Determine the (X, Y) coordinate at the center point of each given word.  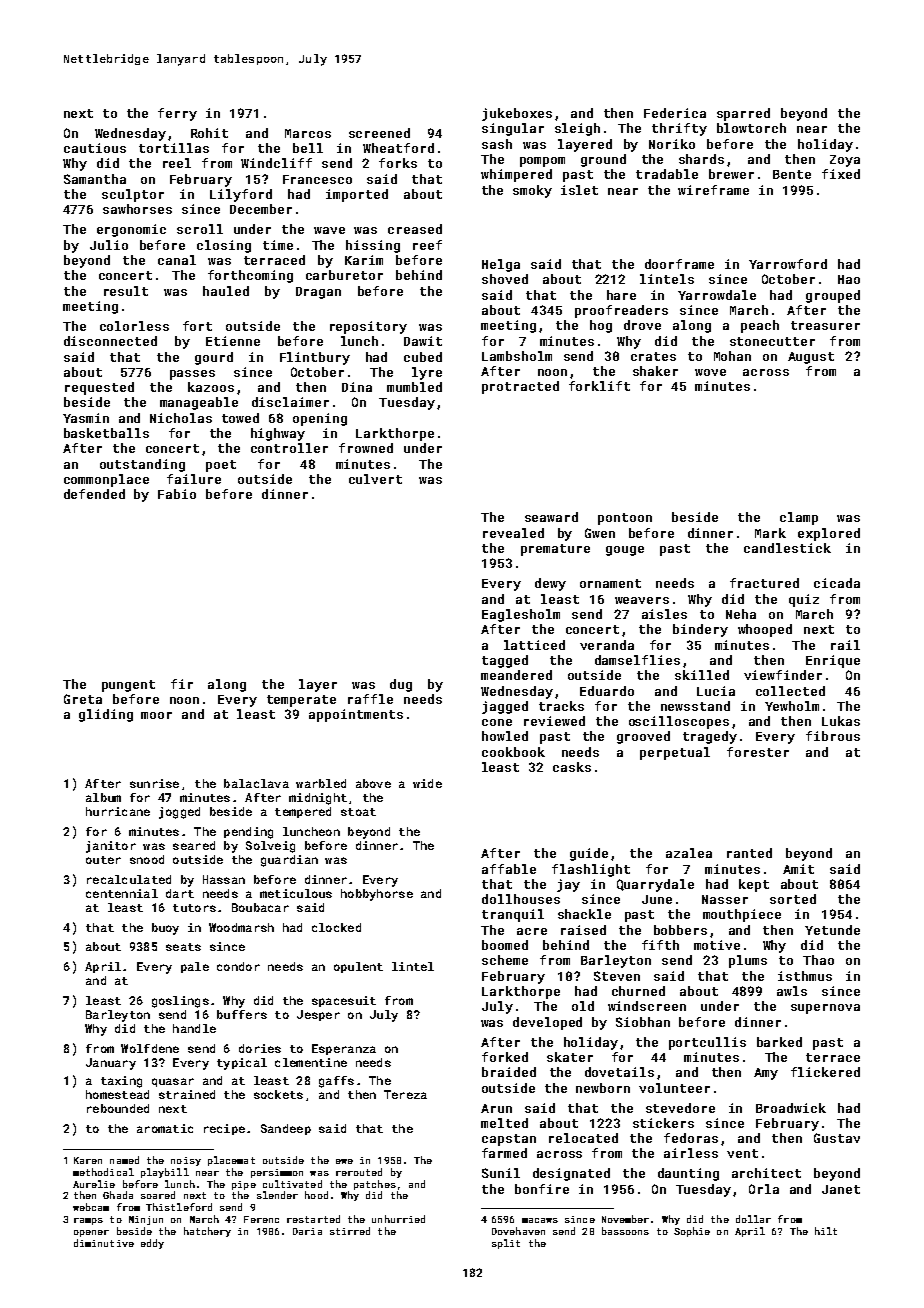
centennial (122, 893)
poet (221, 466)
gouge (625, 551)
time (278, 245)
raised (583, 930)
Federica (675, 113)
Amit (798, 869)
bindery (700, 630)
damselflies (637, 660)
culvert (375, 479)
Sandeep (286, 1129)
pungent (128, 686)
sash (497, 144)
